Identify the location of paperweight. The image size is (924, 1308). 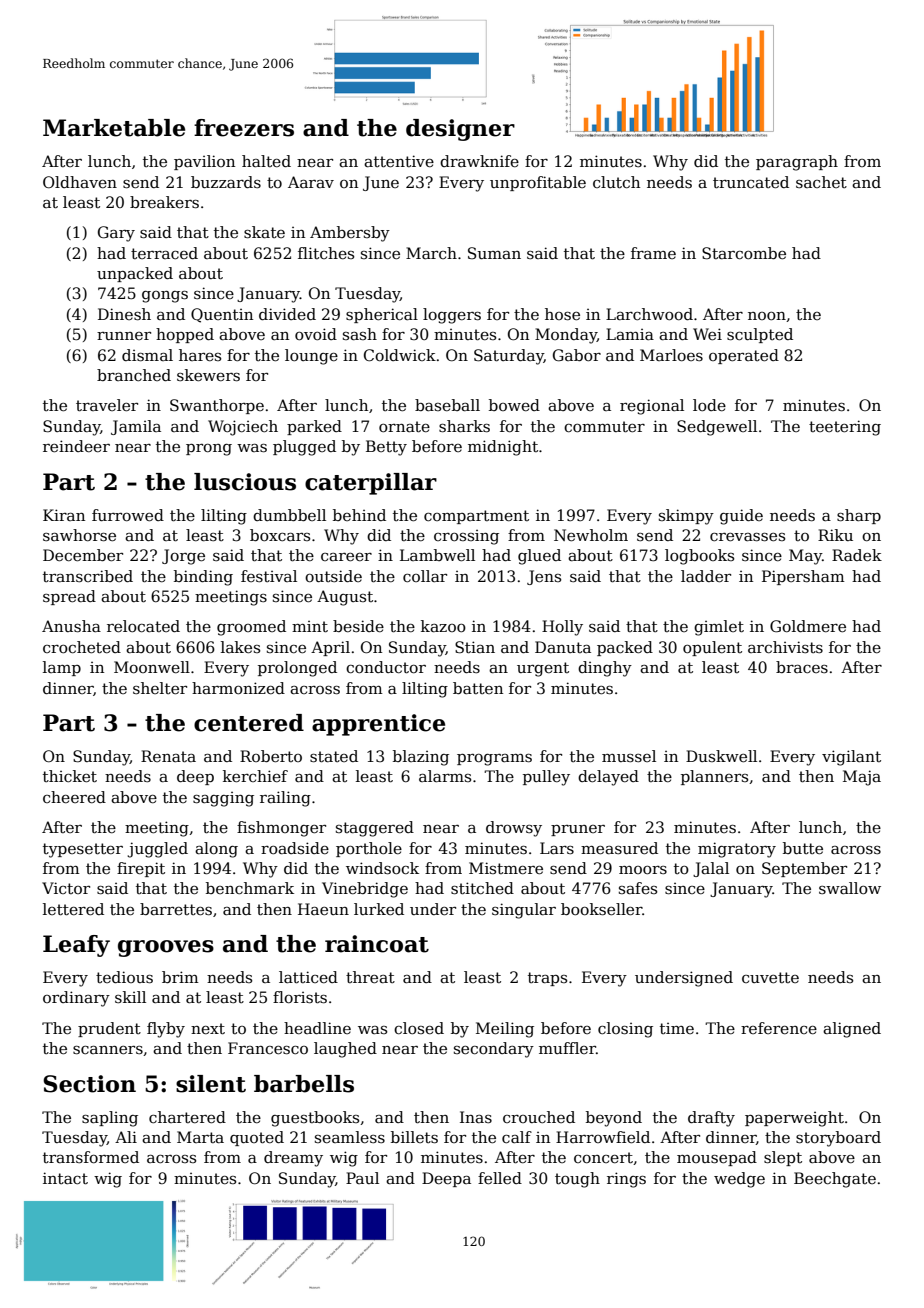
(794, 1119).
